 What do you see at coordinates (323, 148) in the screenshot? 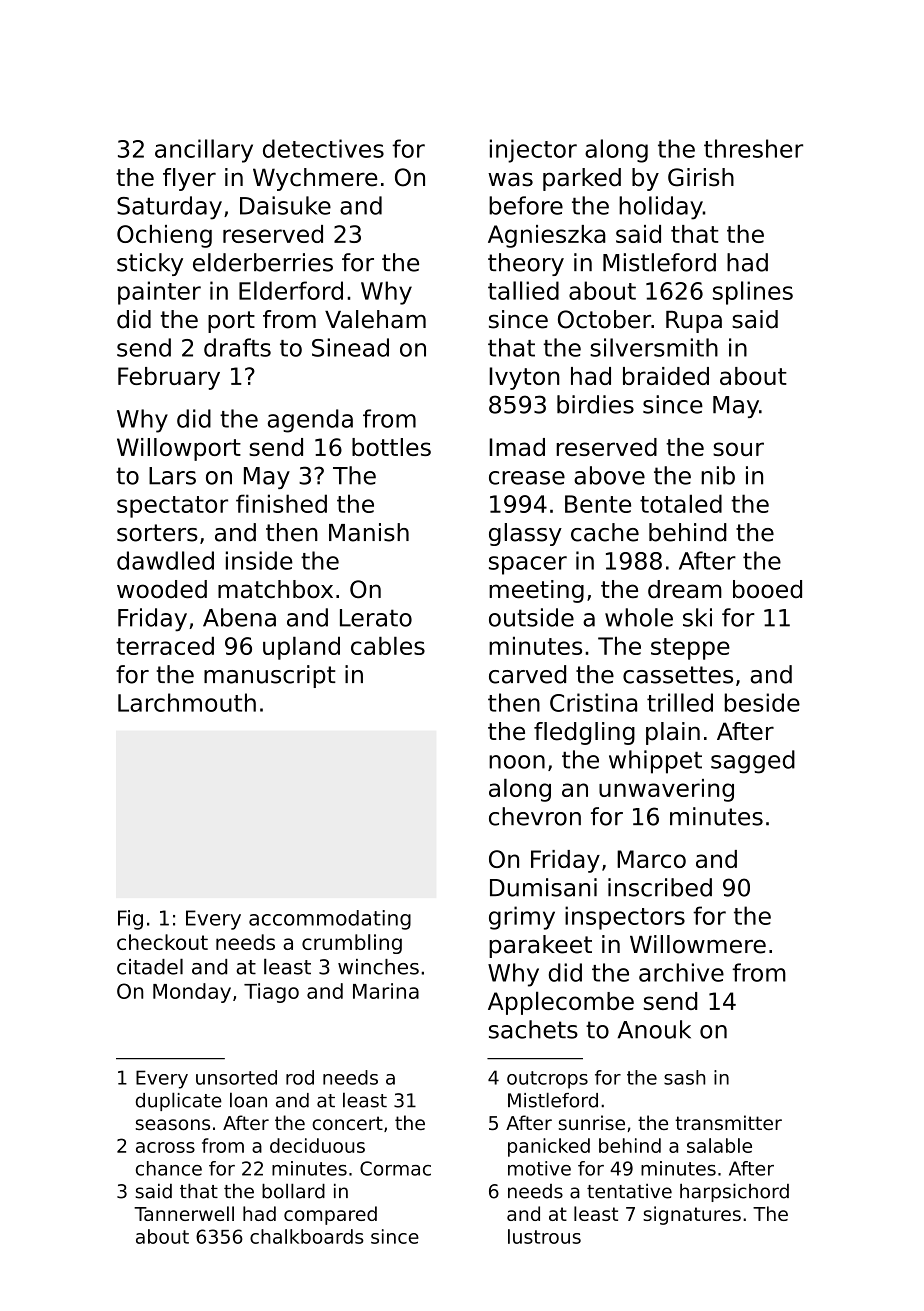
I see `detectives` at bounding box center [323, 148].
